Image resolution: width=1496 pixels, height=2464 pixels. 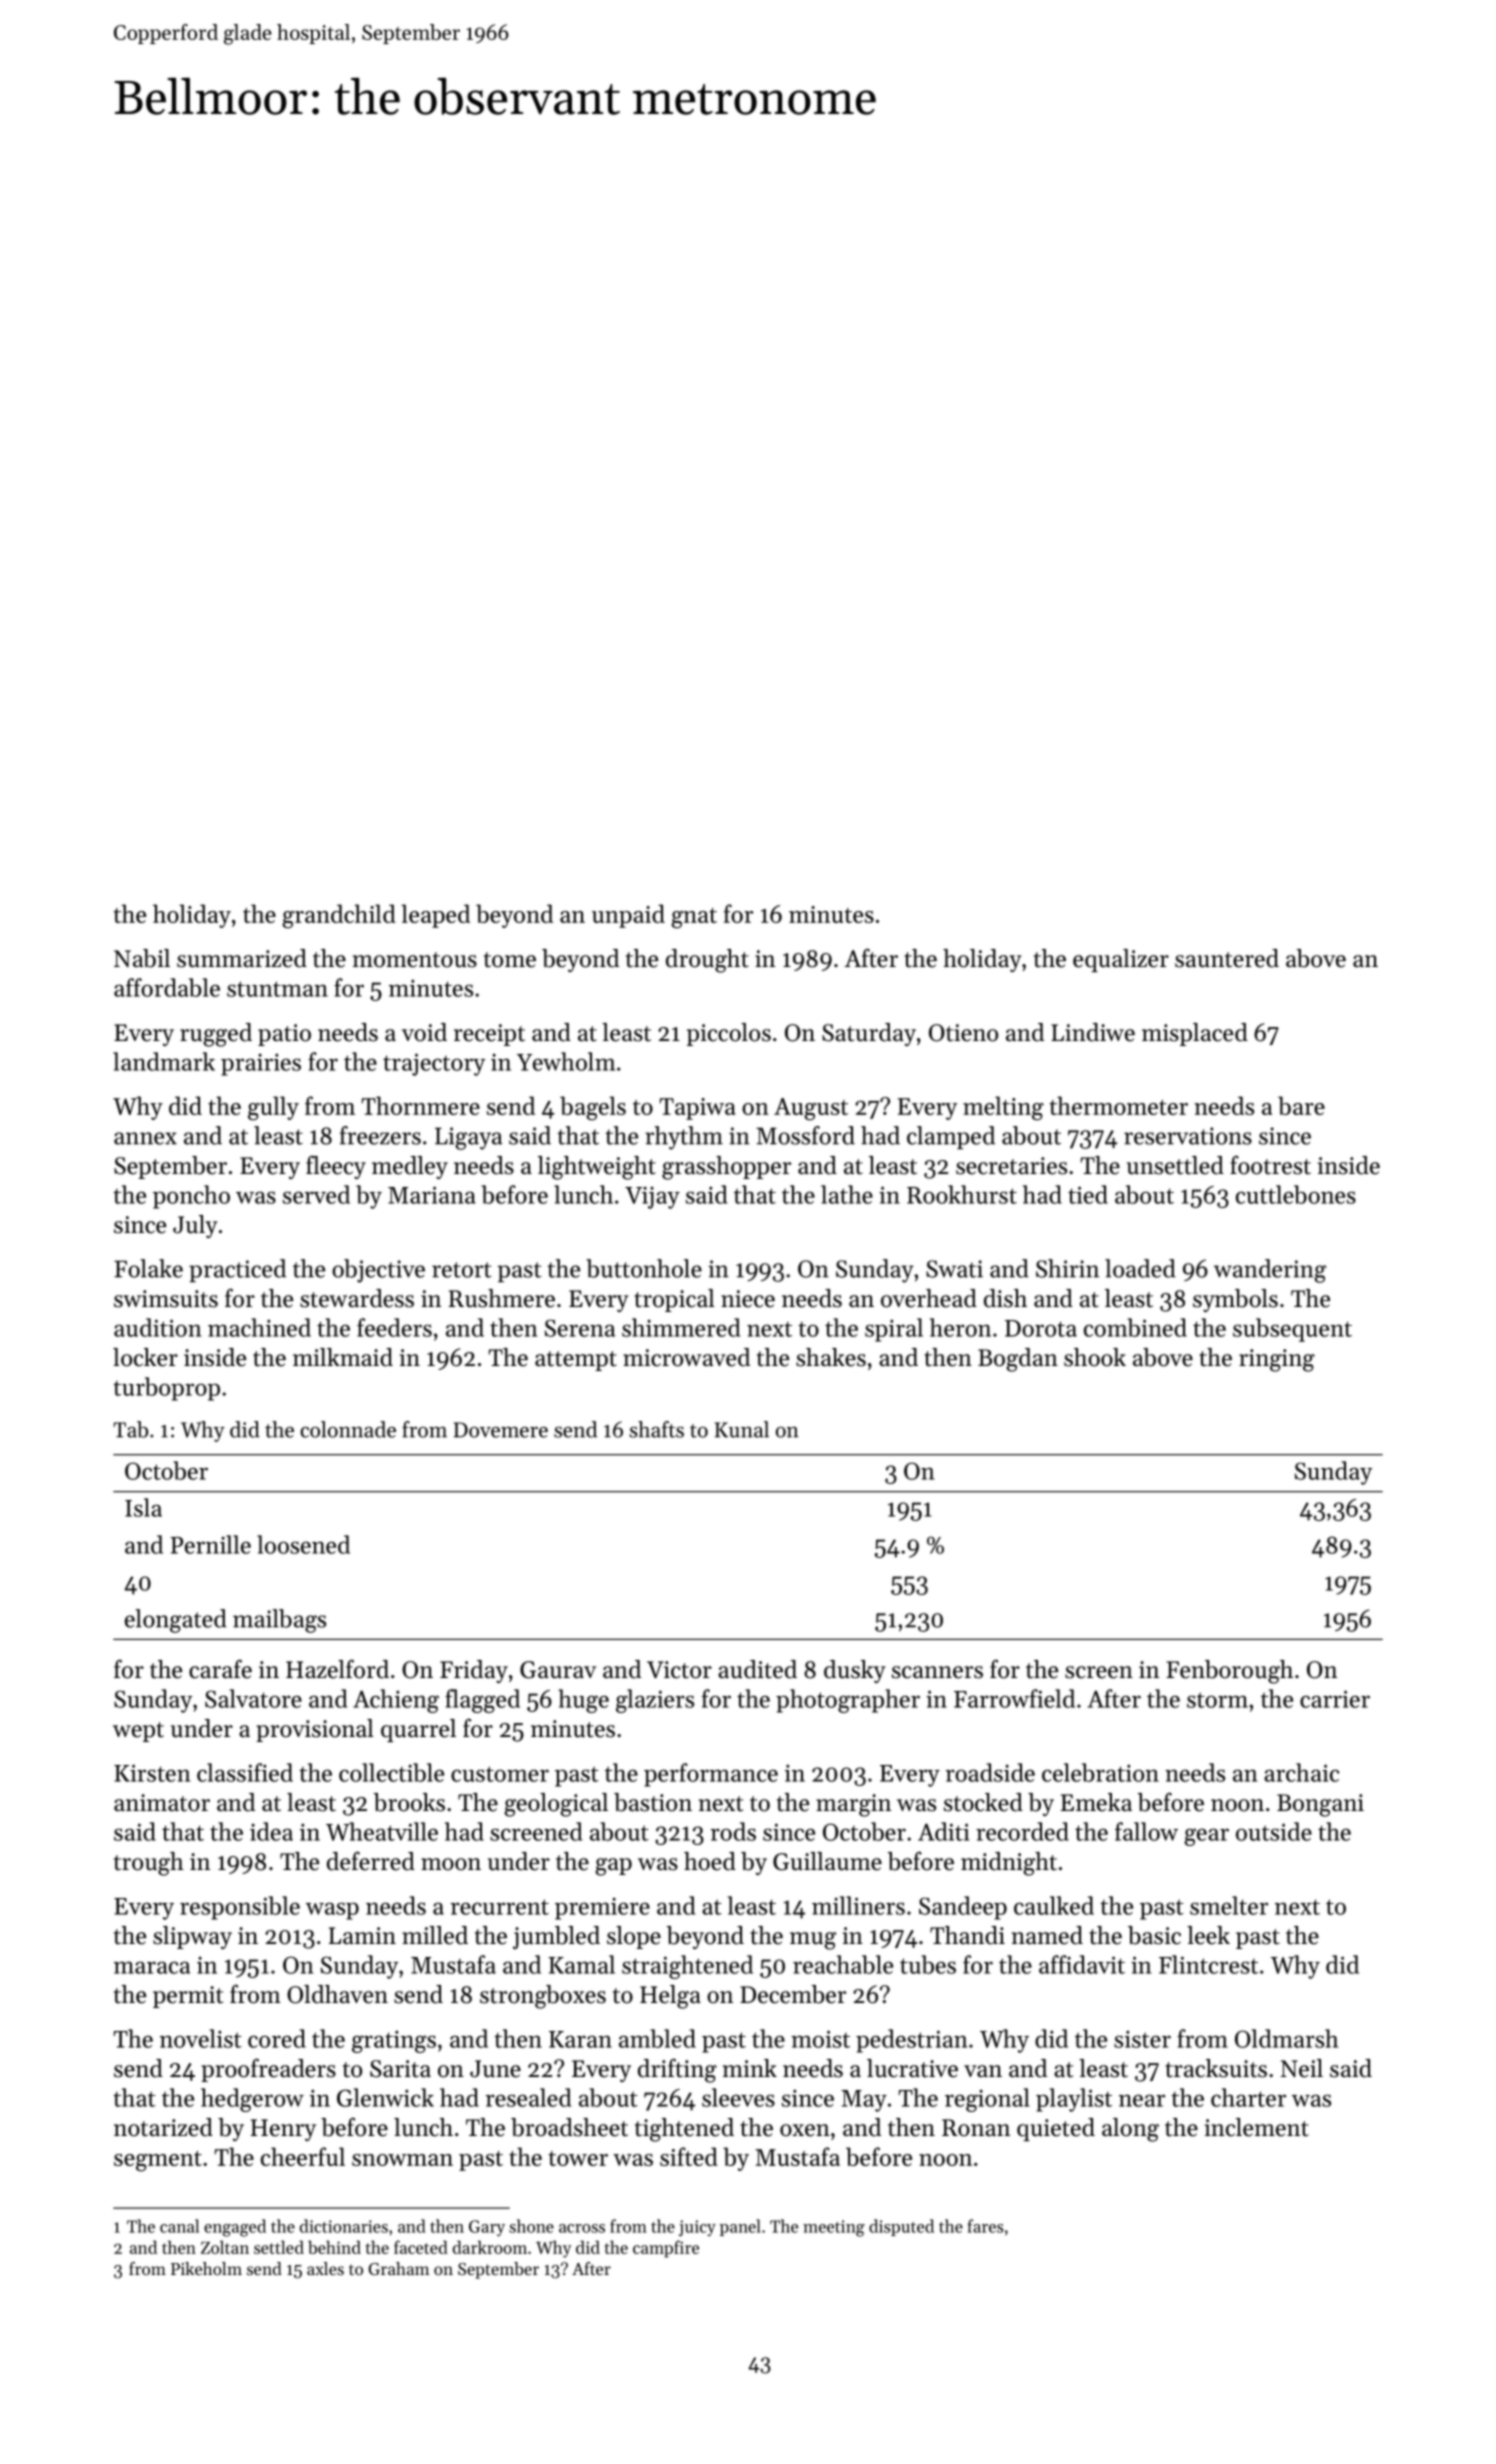 I want to click on responsible, so click(x=240, y=1908).
